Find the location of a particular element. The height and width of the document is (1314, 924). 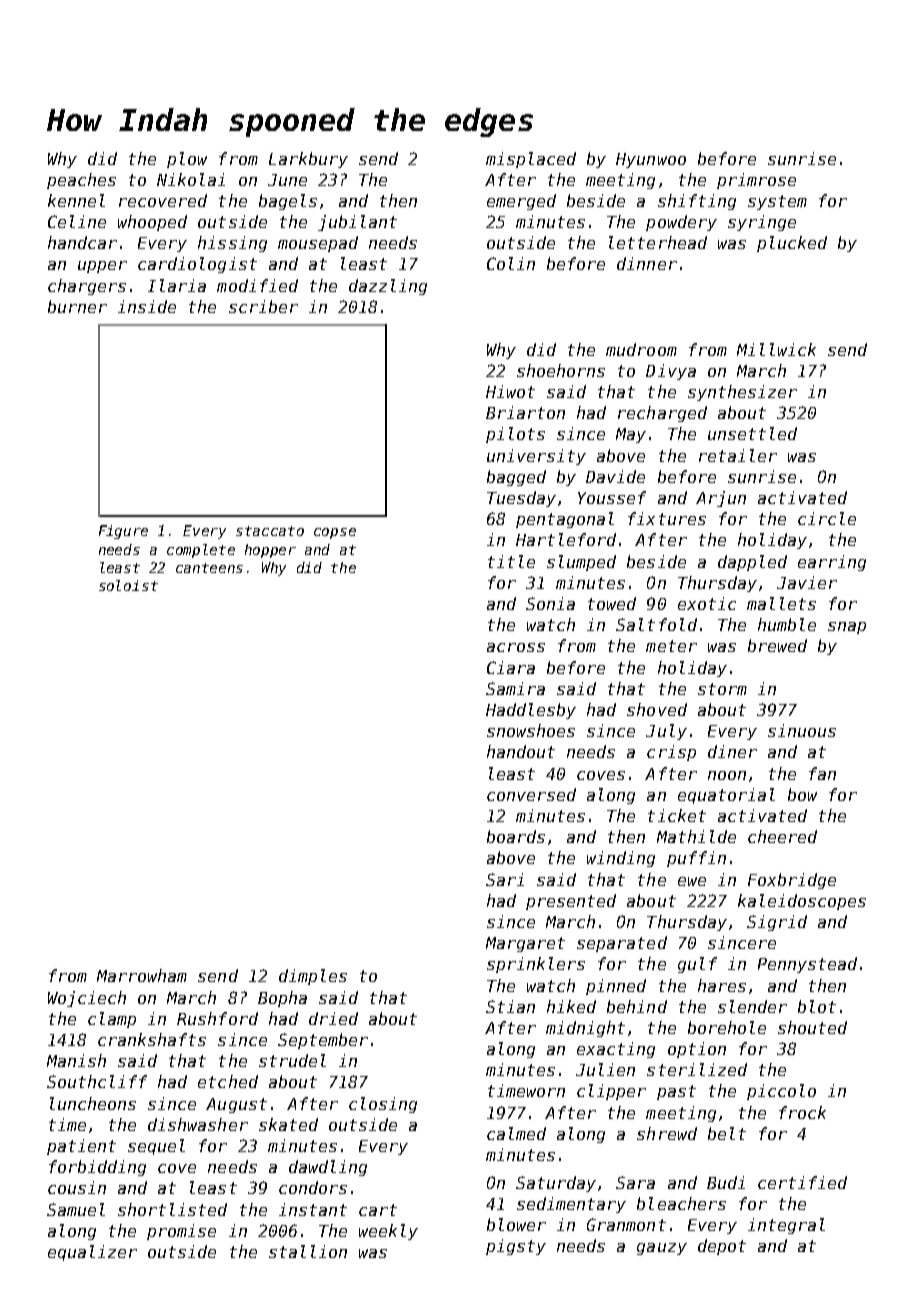

plucked is located at coordinates (792, 244).
